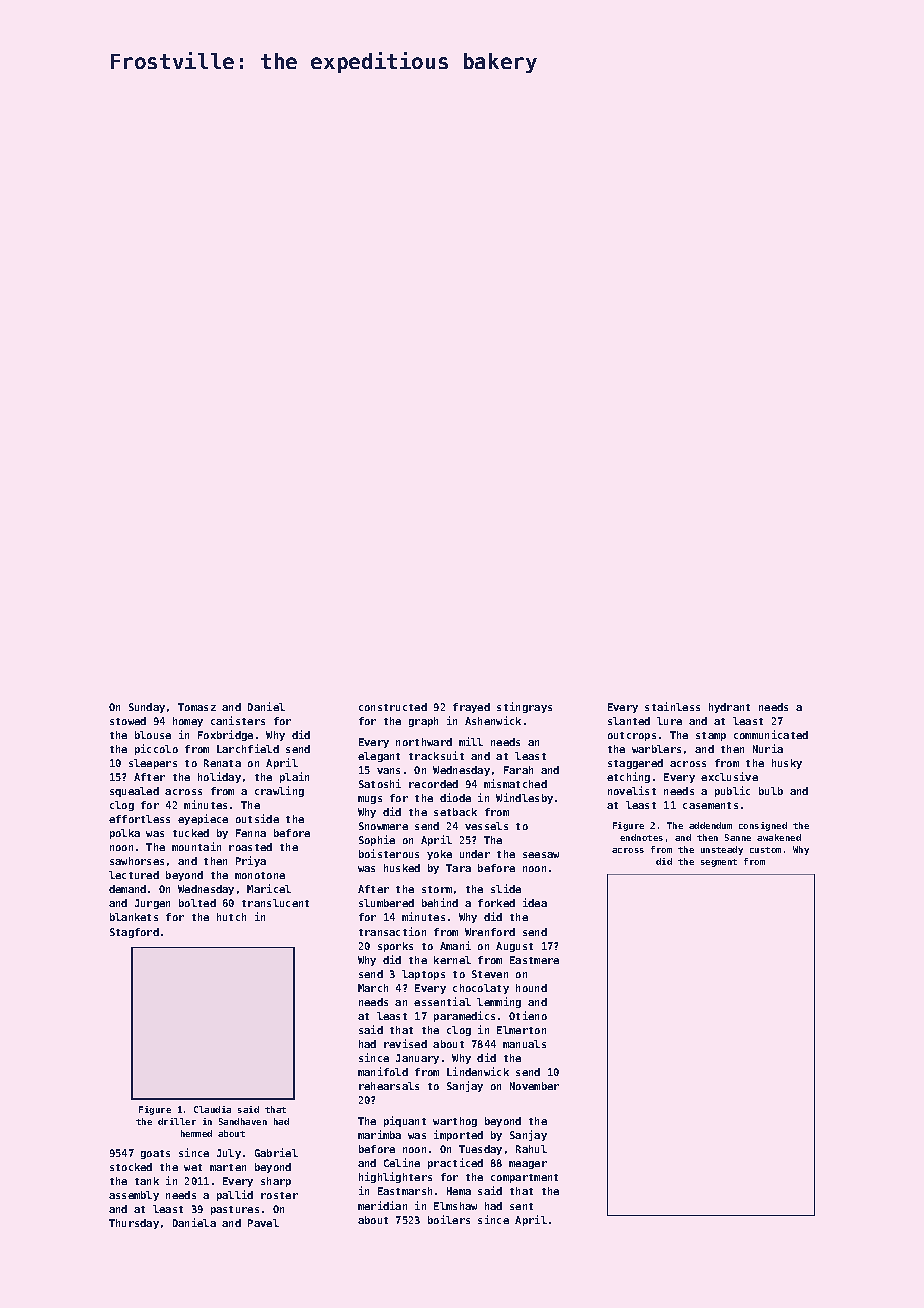  Describe the element at coordinates (710, 805) in the screenshot. I see `casements` at that location.
